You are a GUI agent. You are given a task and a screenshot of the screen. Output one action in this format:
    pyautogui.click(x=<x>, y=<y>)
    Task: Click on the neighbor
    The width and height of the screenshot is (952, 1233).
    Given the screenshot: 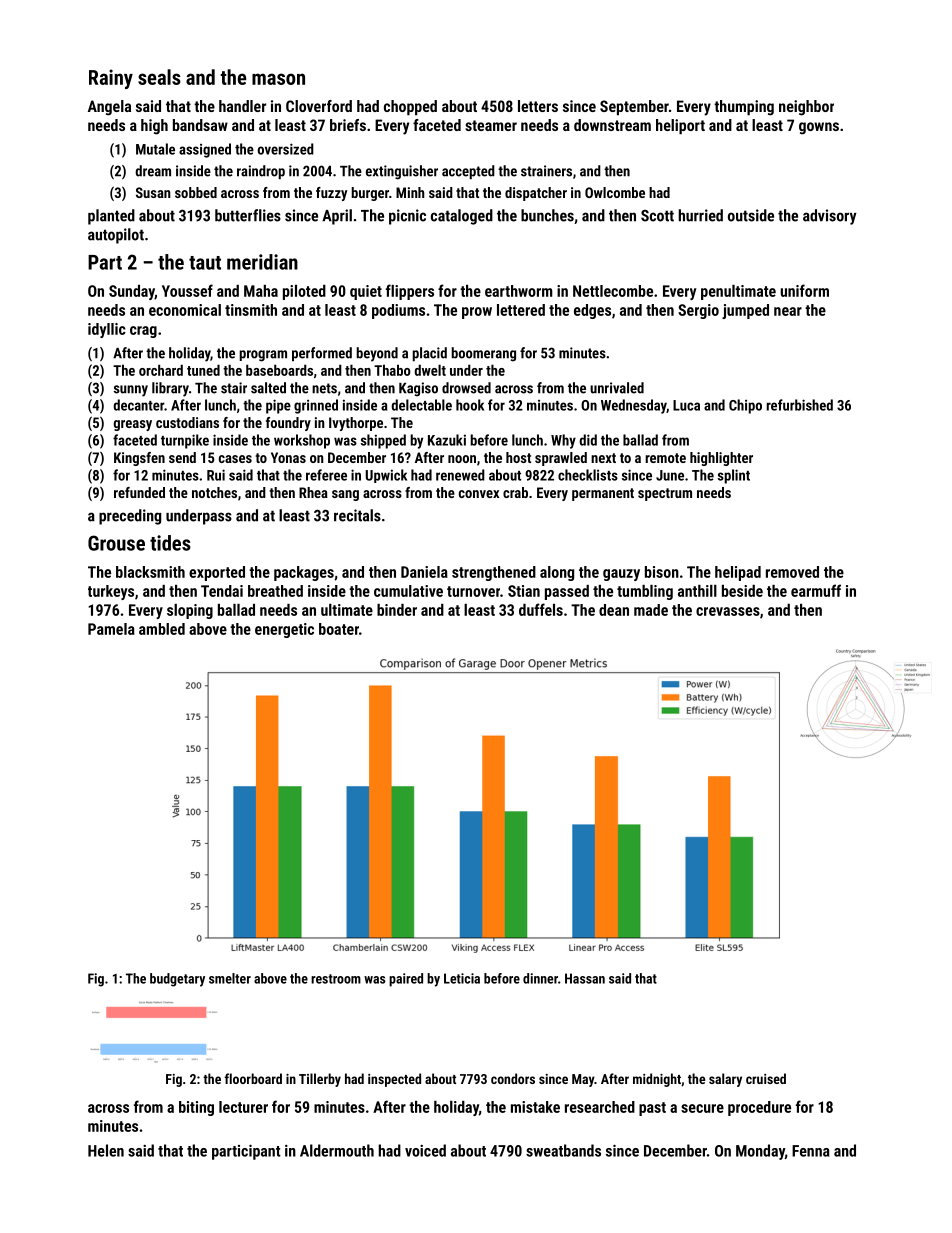 What is the action you would take?
    pyautogui.click(x=806, y=108)
